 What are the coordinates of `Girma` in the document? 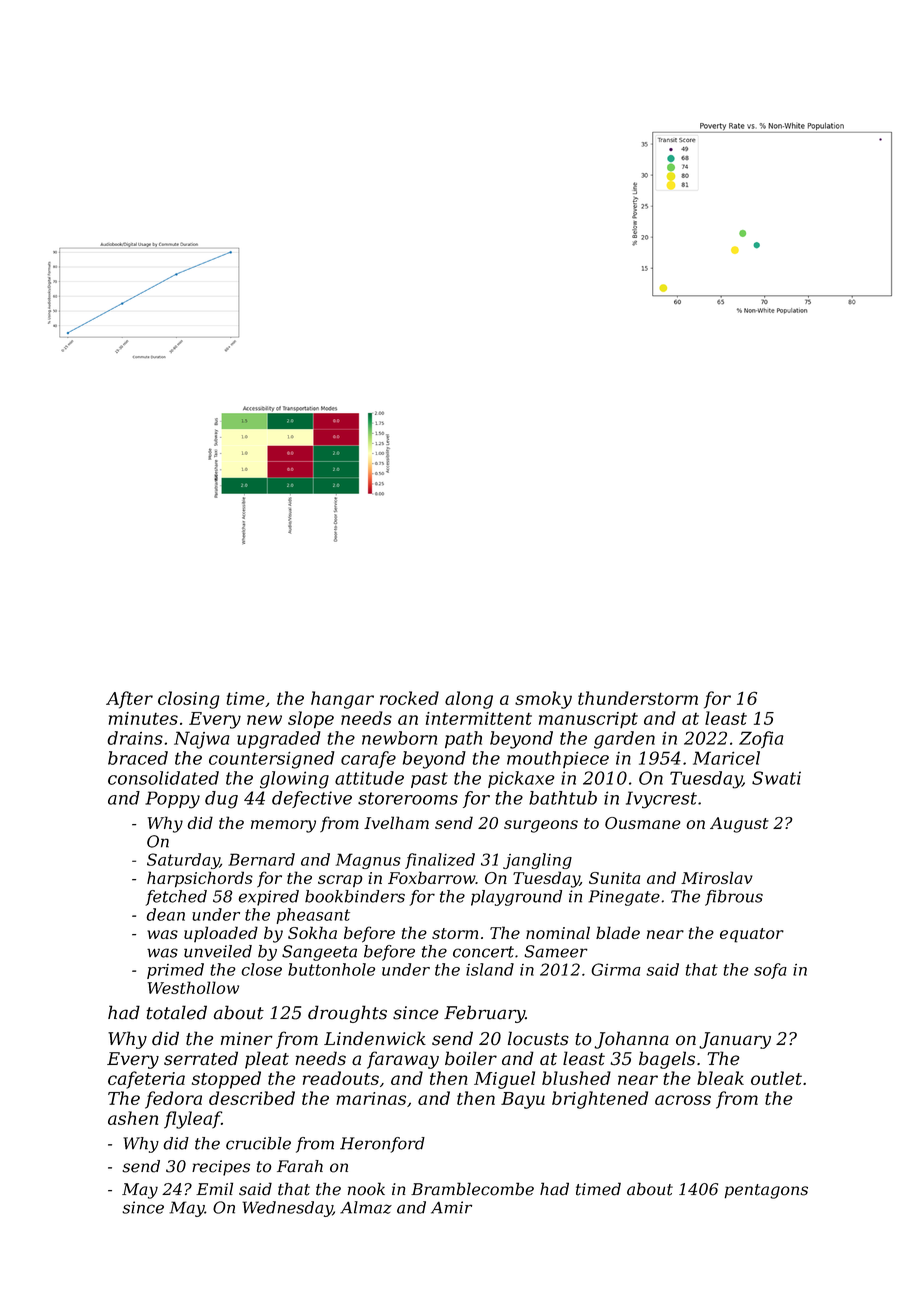 It's located at (615, 969).
